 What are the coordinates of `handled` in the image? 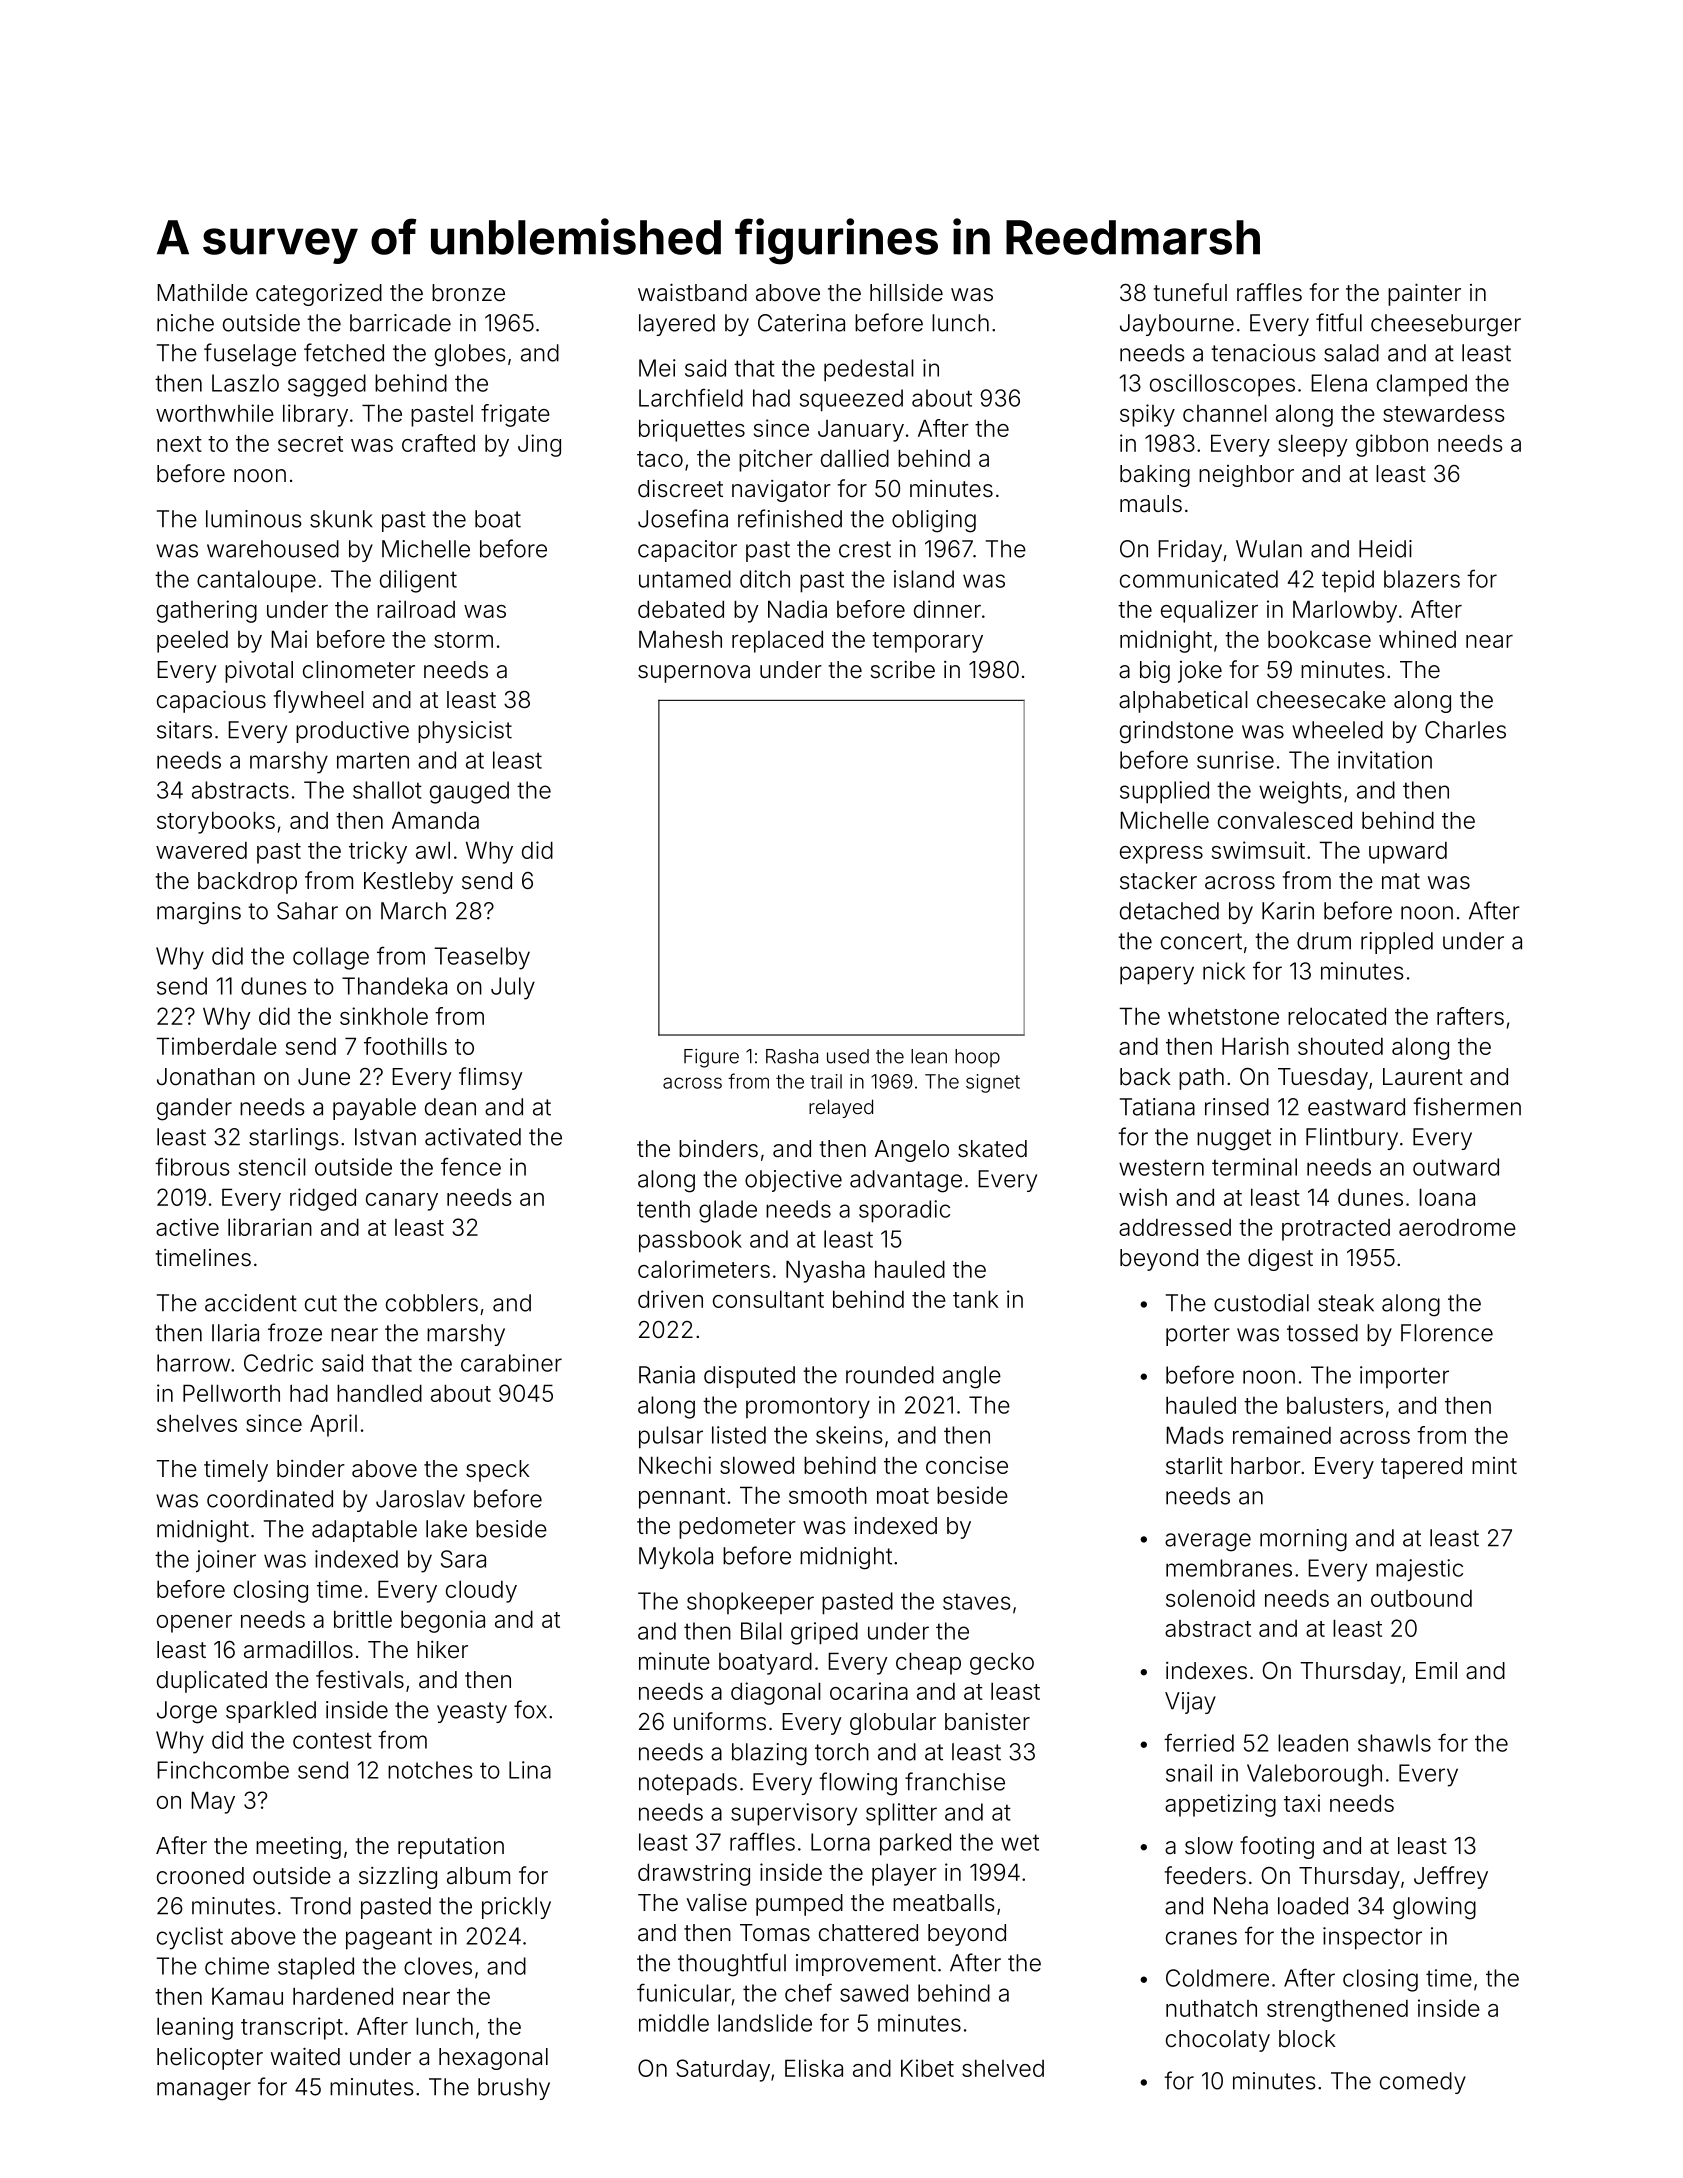 It's located at (379, 1393).
